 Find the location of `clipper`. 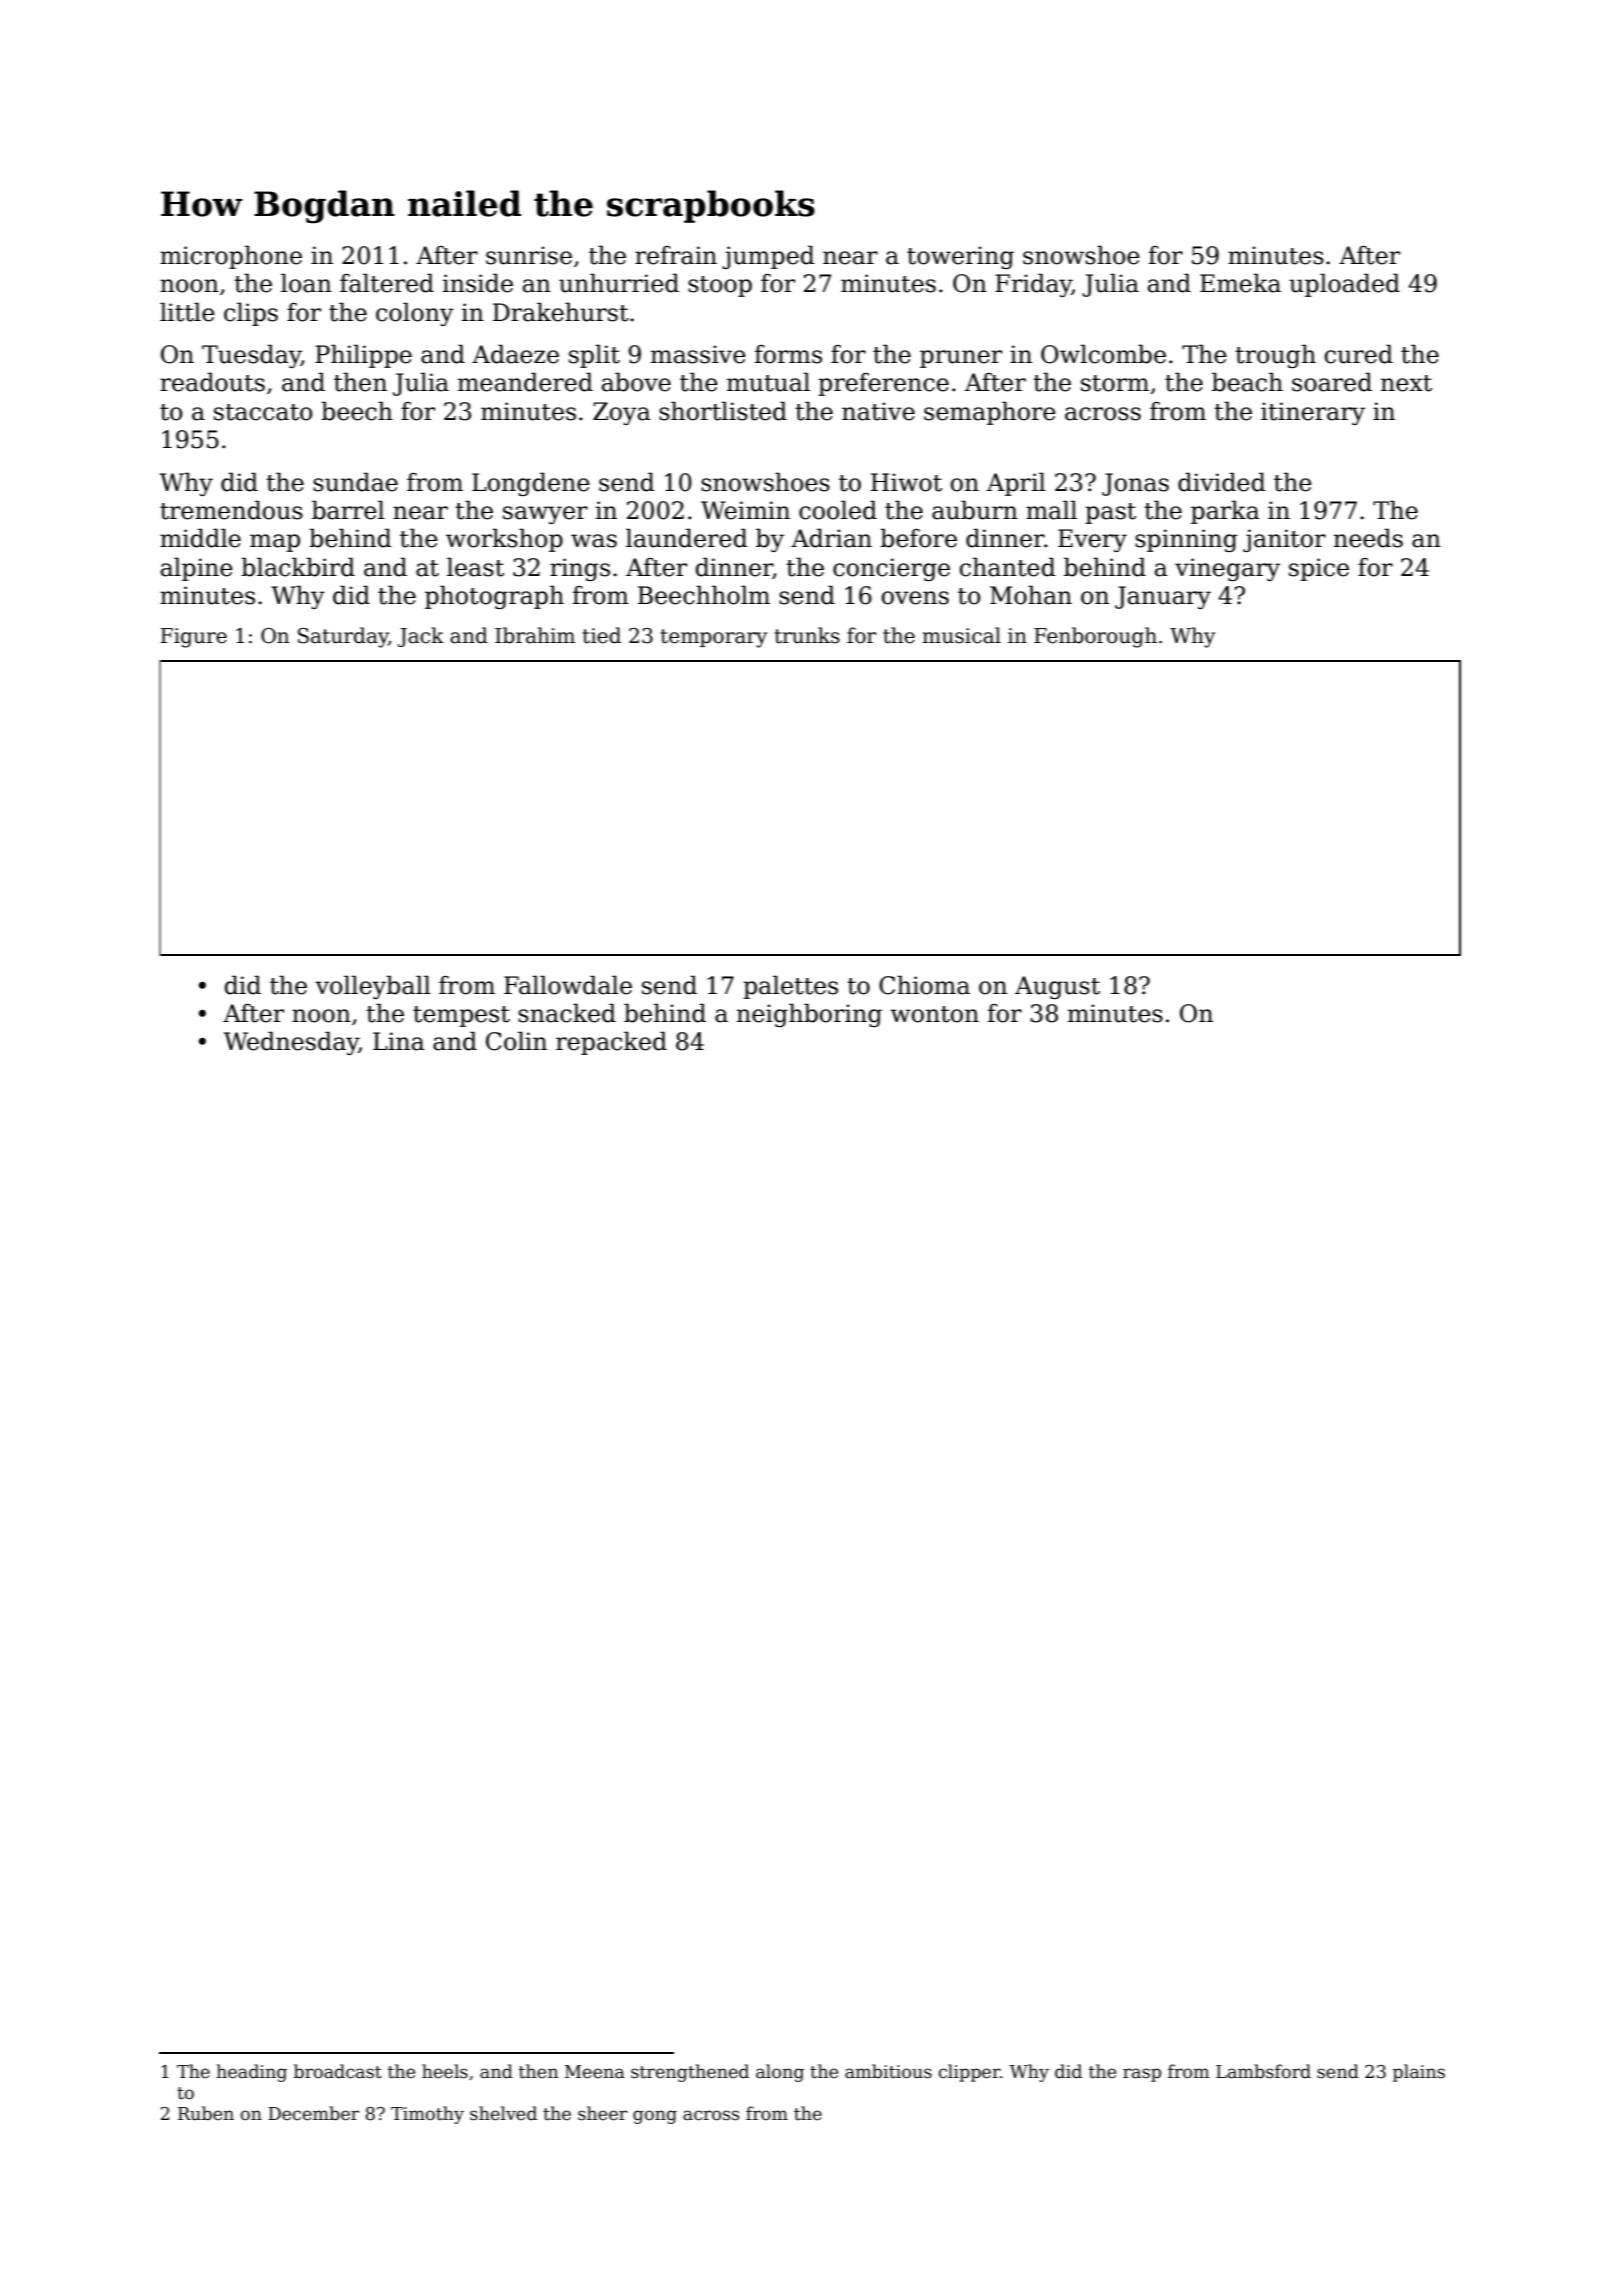

clipper is located at coordinates (969, 2073).
